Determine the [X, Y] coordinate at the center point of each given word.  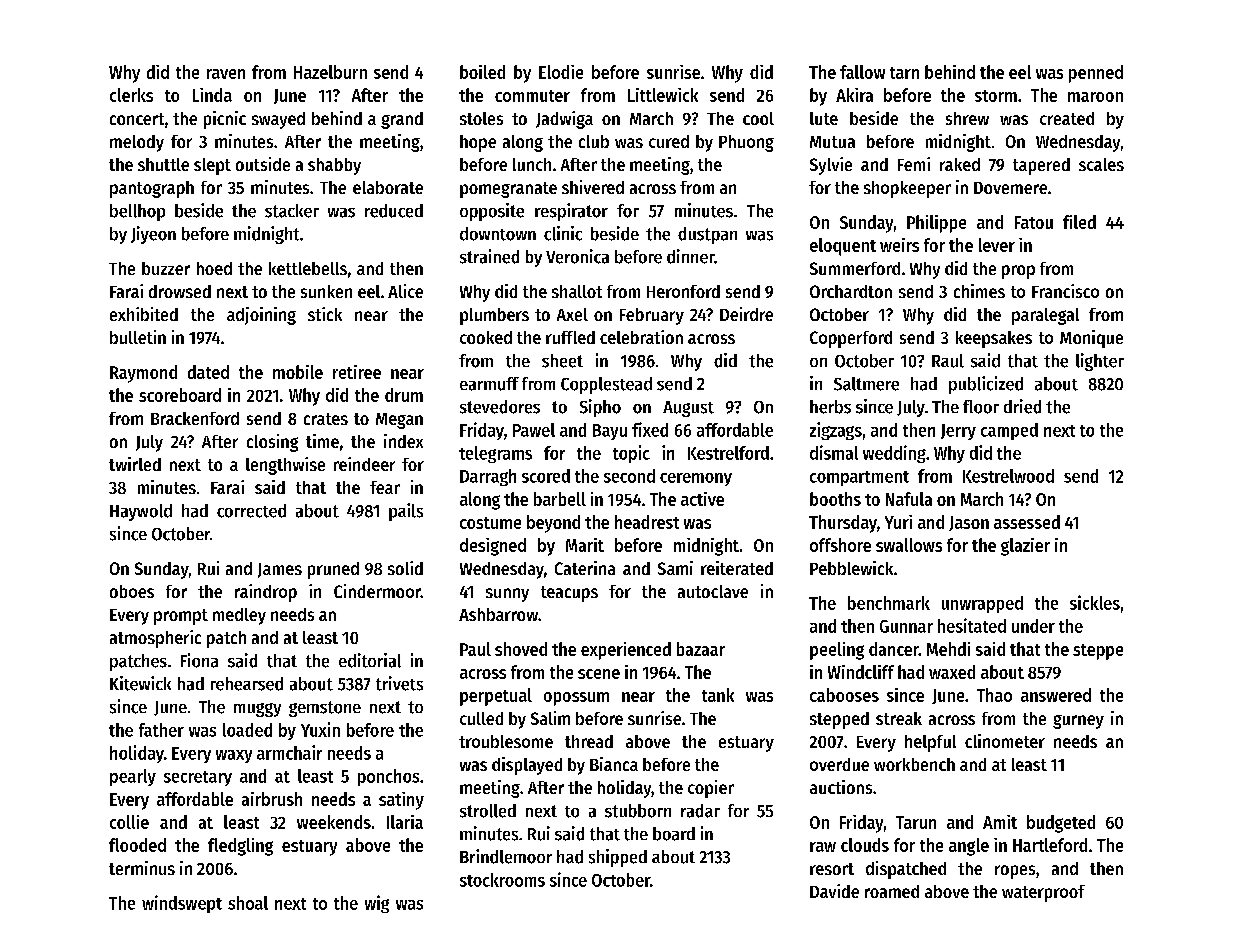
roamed [892, 891]
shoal [248, 903]
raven [226, 74]
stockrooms [502, 880]
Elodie [561, 72]
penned [1096, 74]
